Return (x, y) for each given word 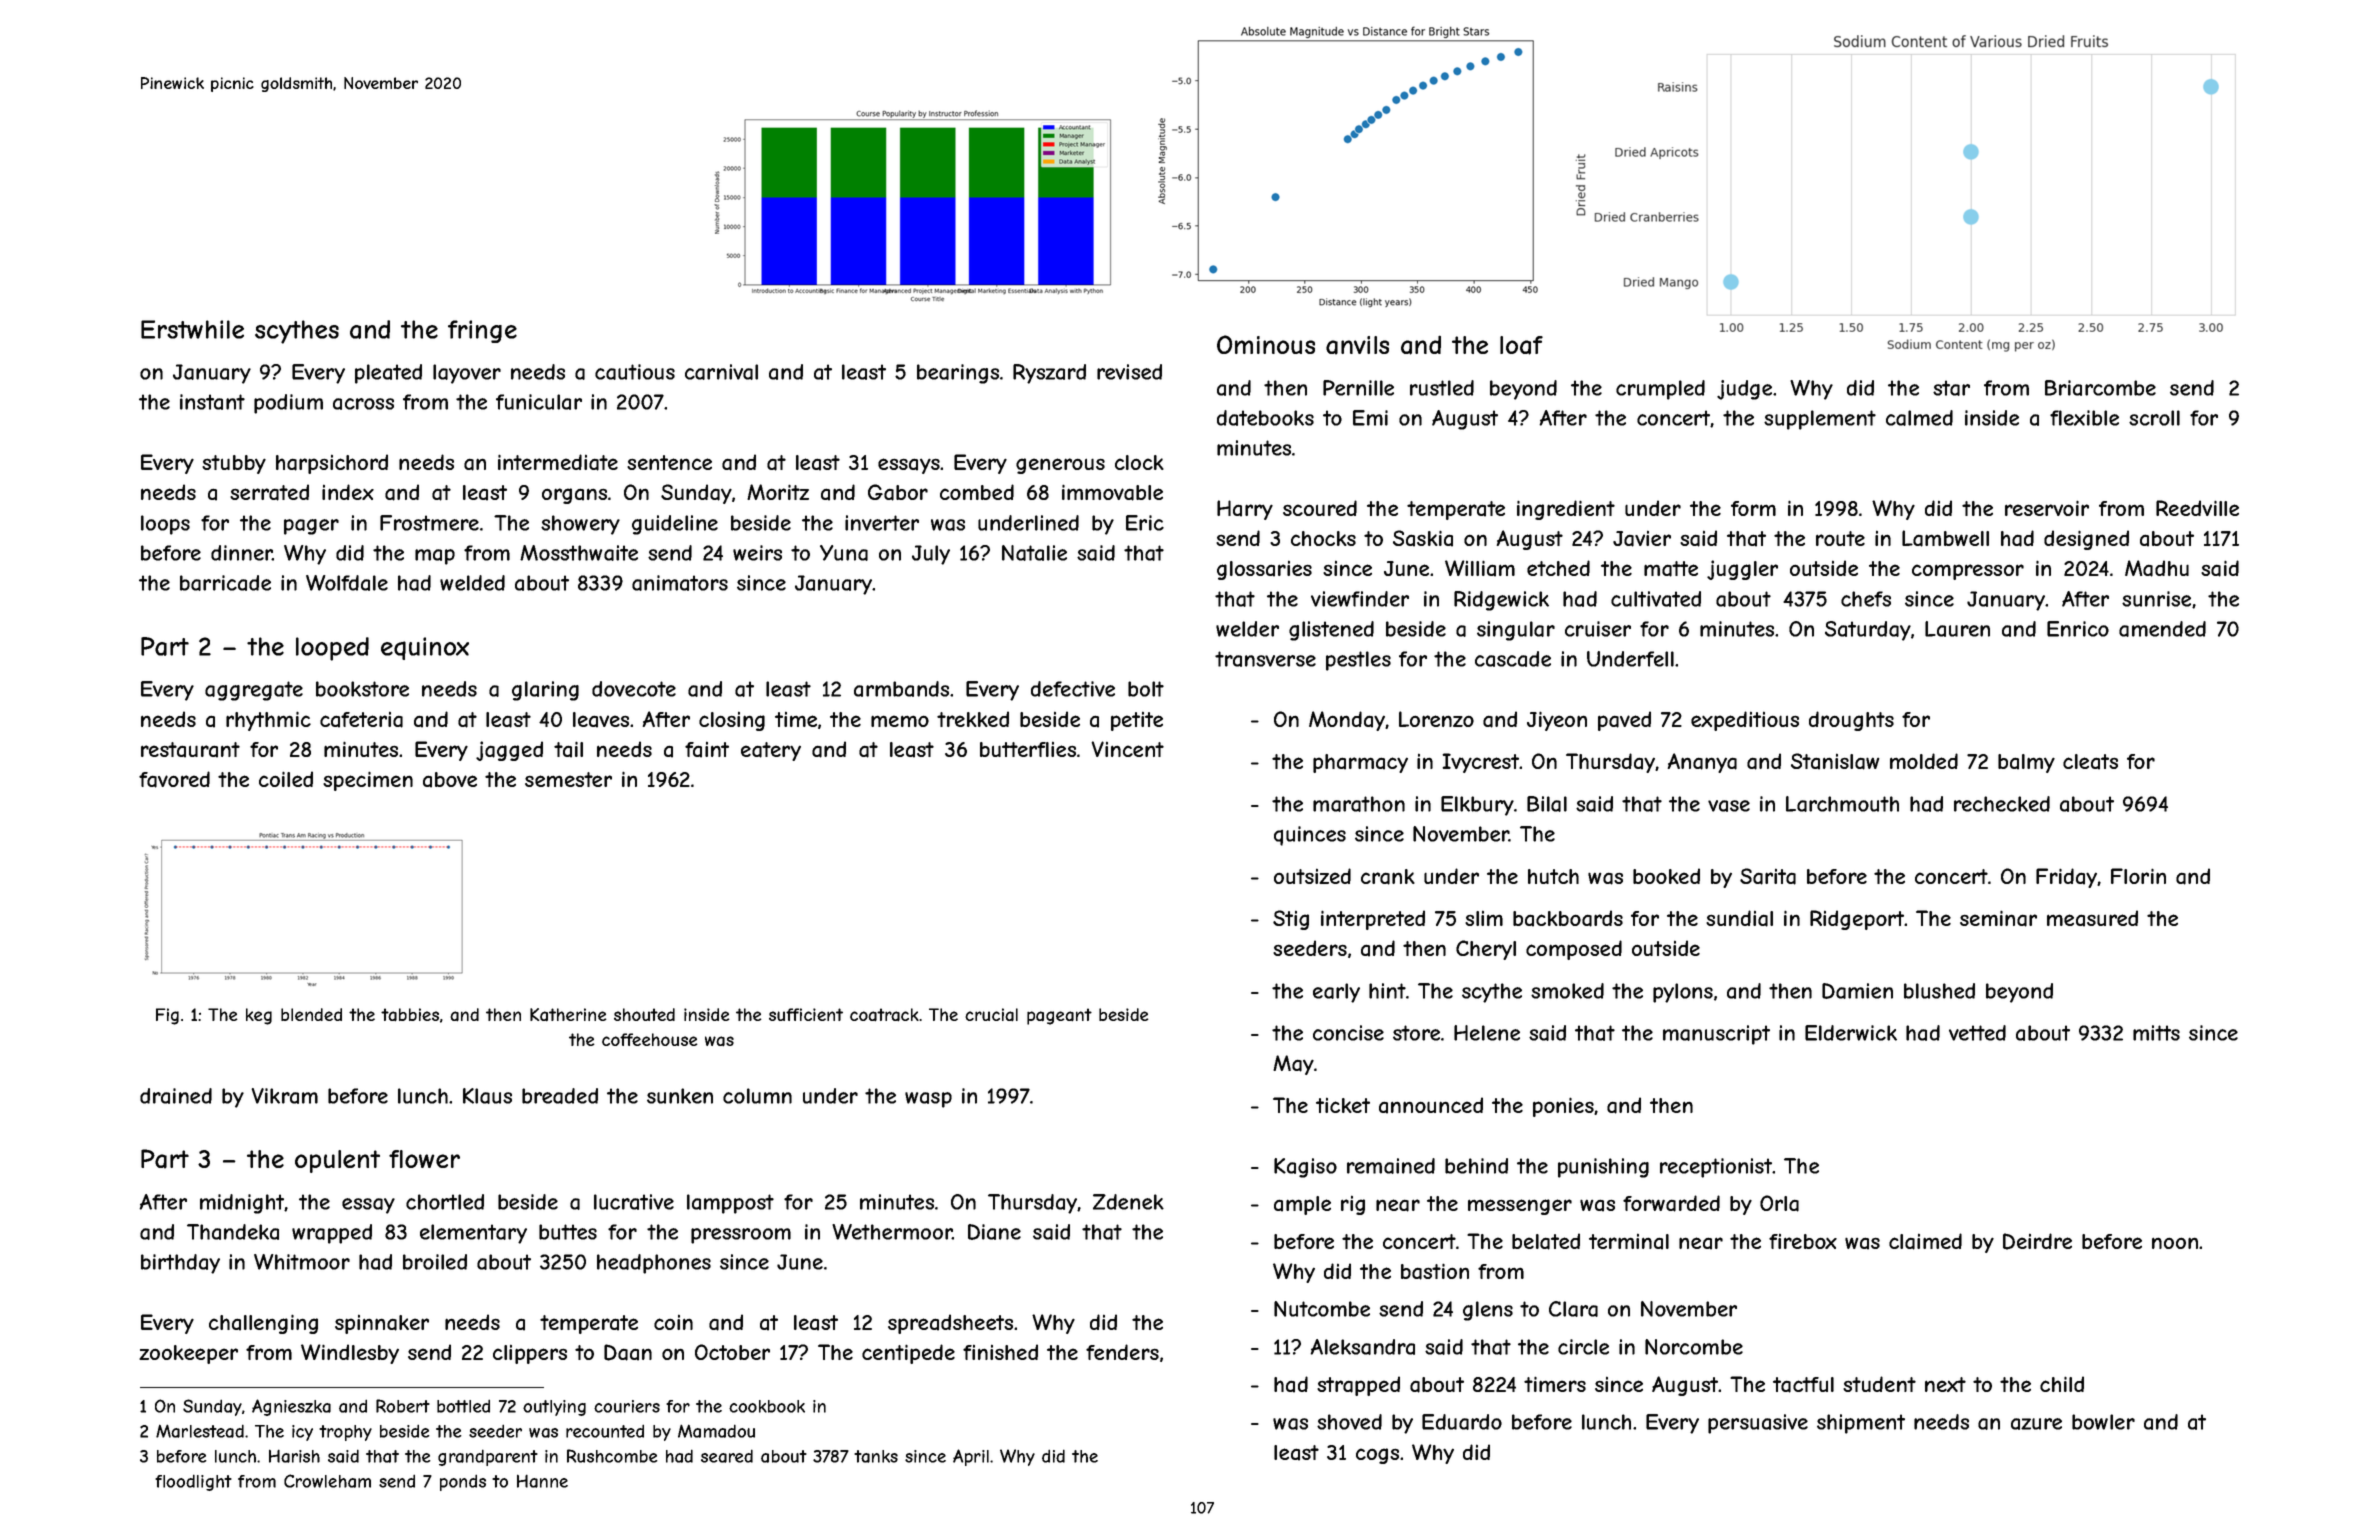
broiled (435, 1262)
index (348, 492)
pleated (388, 374)
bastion (1435, 1271)
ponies (1563, 1107)
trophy (345, 1433)
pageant (1059, 1016)
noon (2175, 1243)
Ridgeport (1857, 920)
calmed (1919, 418)
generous (1060, 466)
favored (174, 779)
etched (1558, 568)
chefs (1866, 599)
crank (1388, 877)
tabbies (410, 1015)
